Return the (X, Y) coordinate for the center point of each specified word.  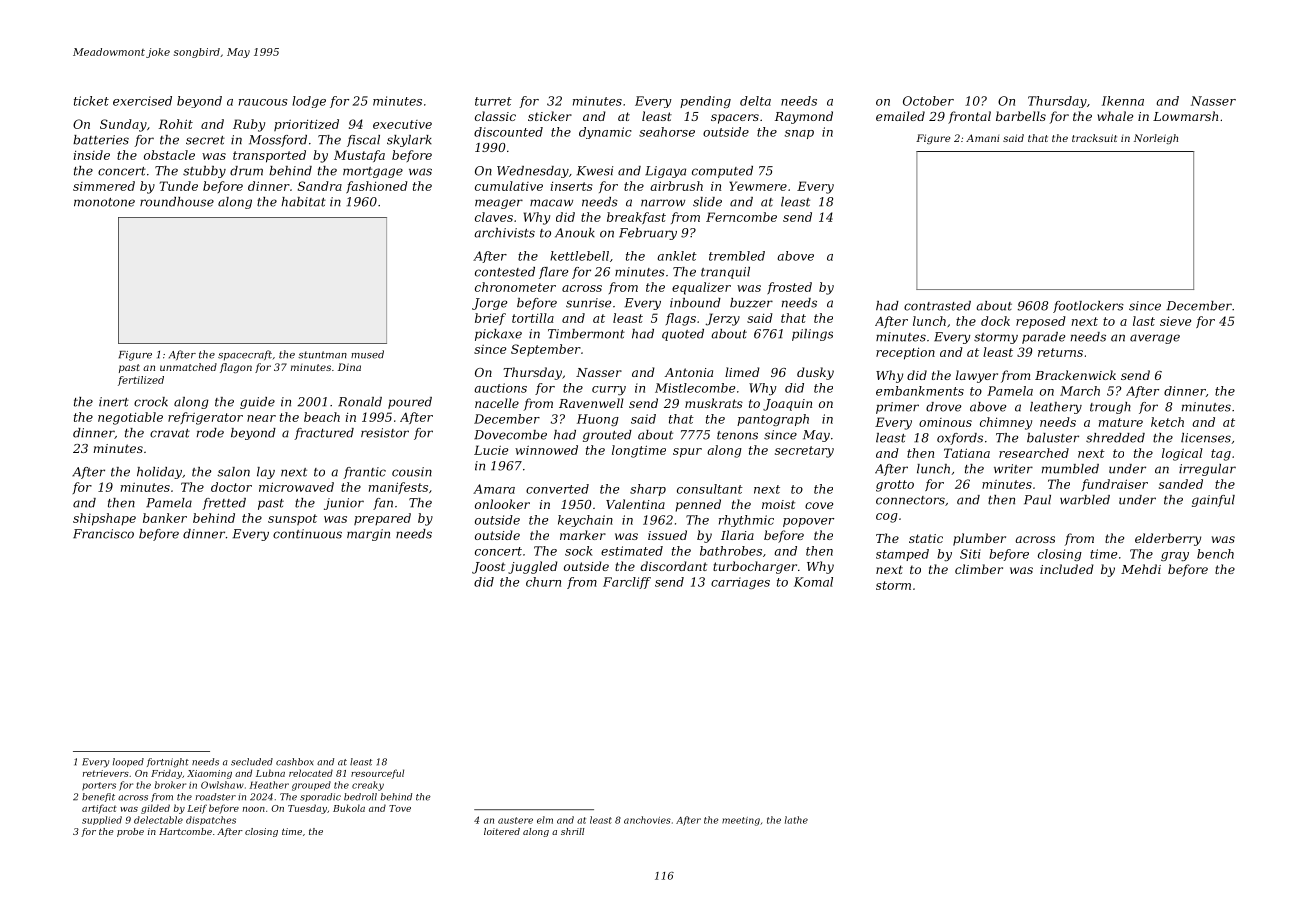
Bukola (349, 808)
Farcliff (627, 583)
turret (493, 101)
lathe (796, 820)
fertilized (141, 381)
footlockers (1088, 307)
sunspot (292, 519)
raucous (263, 102)
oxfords (960, 439)
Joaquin (787, 405)
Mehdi (1141, 569)
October (928, 101)
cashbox (295, 762)
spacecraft (245, 355)
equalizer (701, 288)
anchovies (647, 820)
